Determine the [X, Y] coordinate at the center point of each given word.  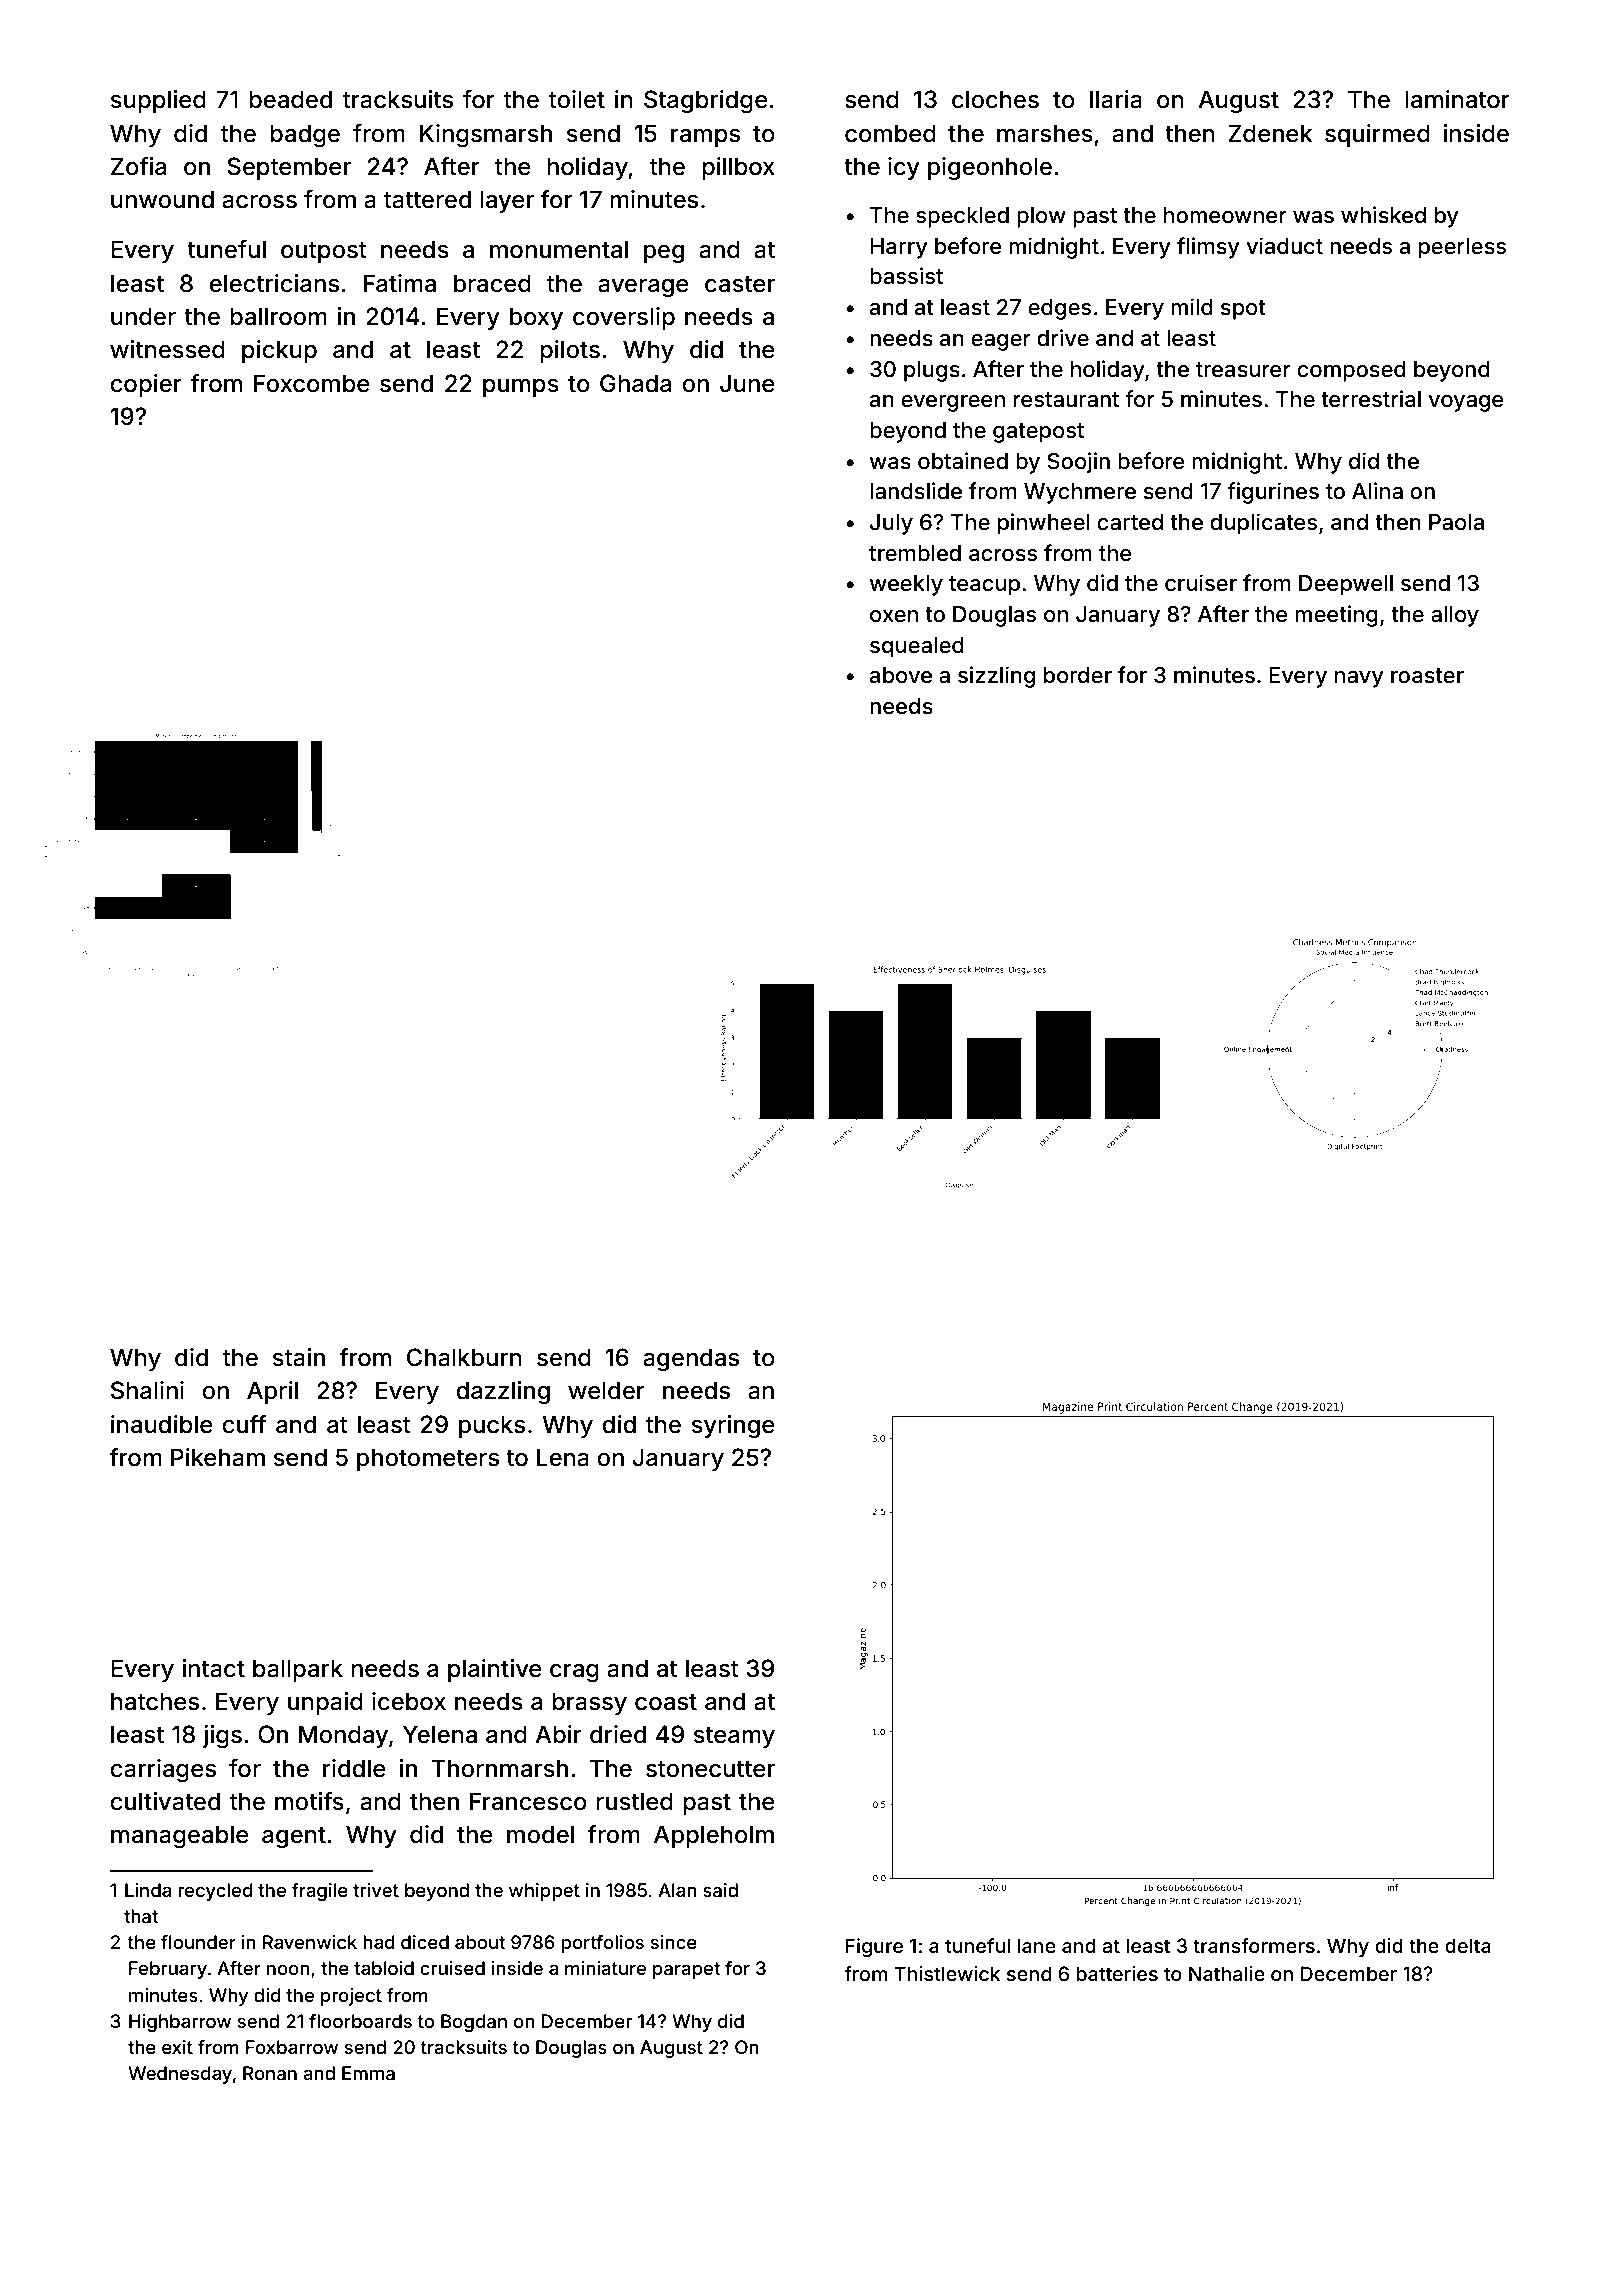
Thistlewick [947, 1973]
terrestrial [1371, 399]
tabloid [384, 1968]
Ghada [635, 383]
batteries [1117, 1973]
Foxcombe [312, 383]
